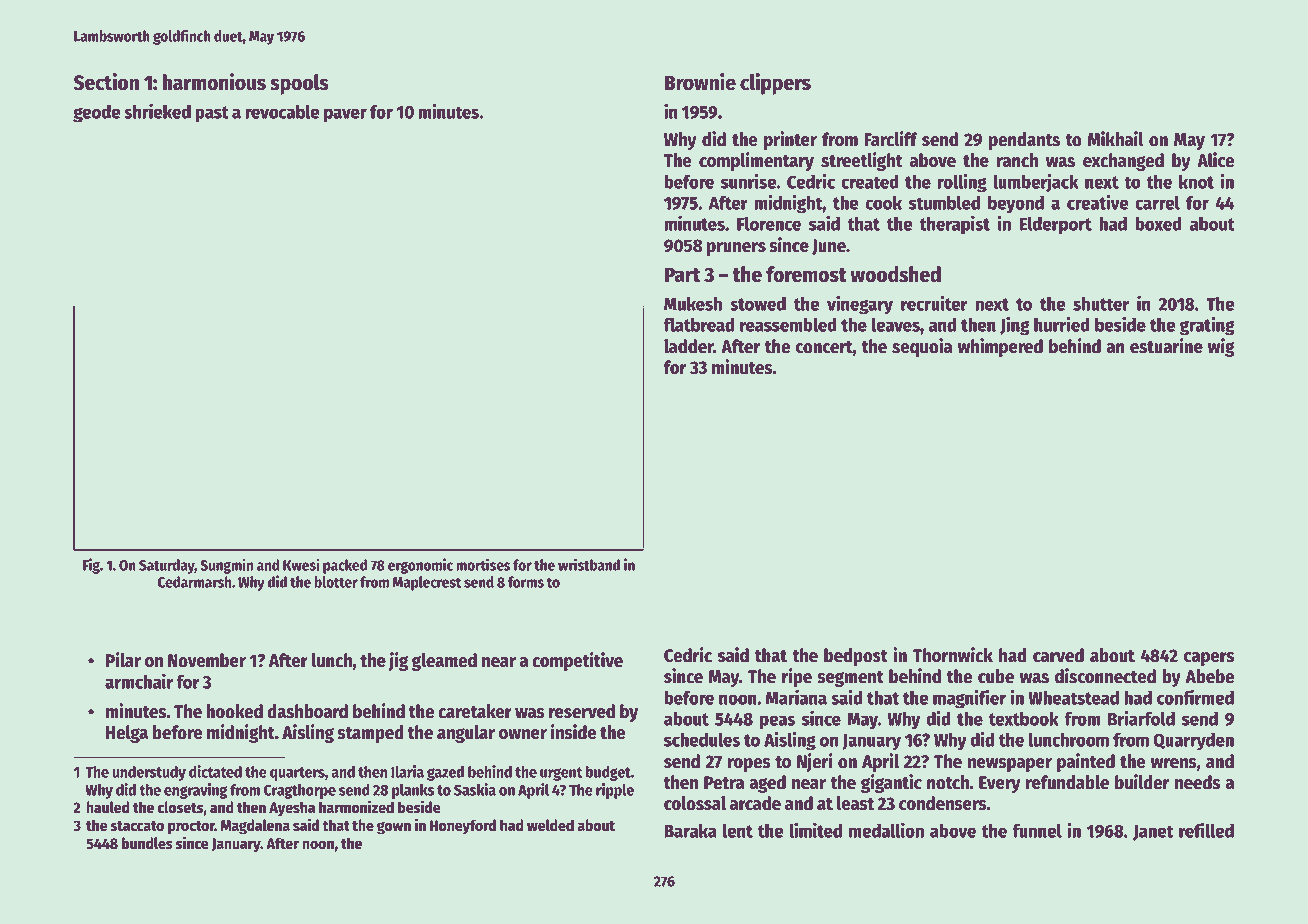  Describe the element at coordinates (589, 564) in the document. I see `wristband` at that location.
